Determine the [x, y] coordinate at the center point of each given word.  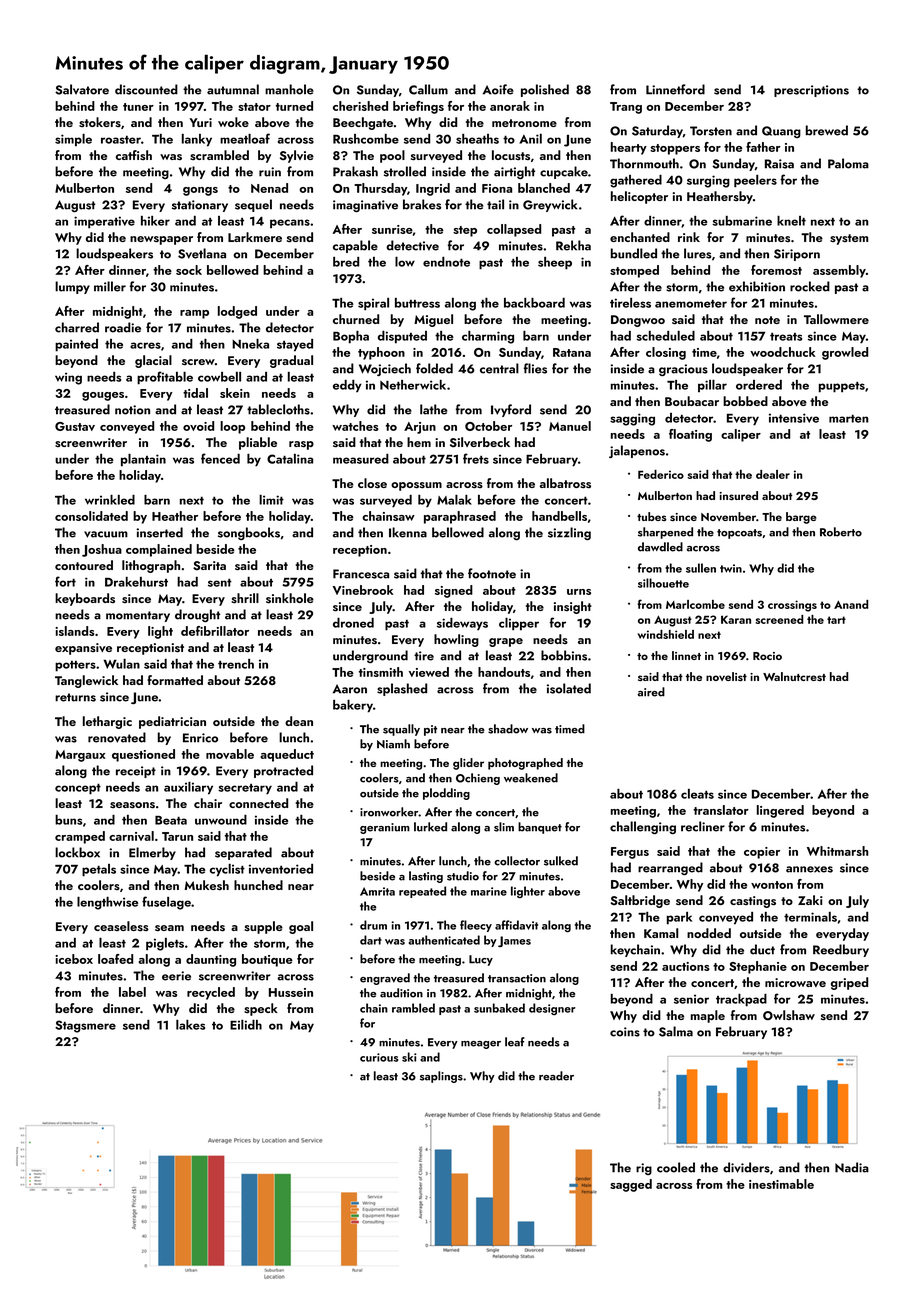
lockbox [77, 852]
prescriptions [811, 91]
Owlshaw [789, 1015]
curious [379, 1057]
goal [301, 927]
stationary [200, 206]
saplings [441, 1077]
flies [535, 368]
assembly [839, 271]
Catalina [290, 459]
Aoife [498, 89]
